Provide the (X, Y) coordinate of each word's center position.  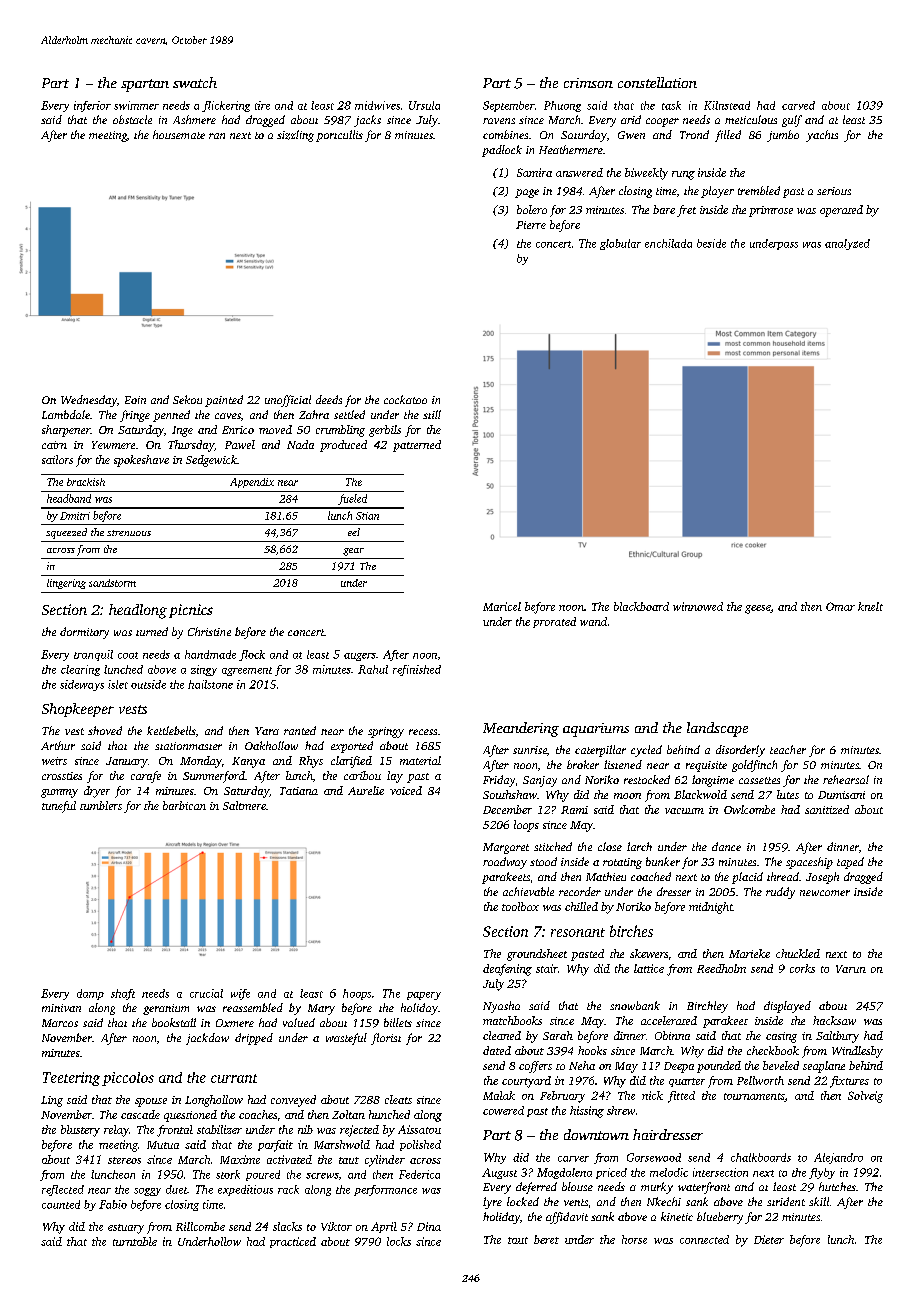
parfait (275, 1146)
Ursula (424, 105)
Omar (840, 606)
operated (841, 211)
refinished (417, 670)
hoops (357, 994)
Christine (209, 631)
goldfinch (754, 766)
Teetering (71, 1079)
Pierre (531, 225)
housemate (179, 134)
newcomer (825, 893)
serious (834, 191)
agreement (247, 671)
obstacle (132, 119)
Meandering (521, 729)
